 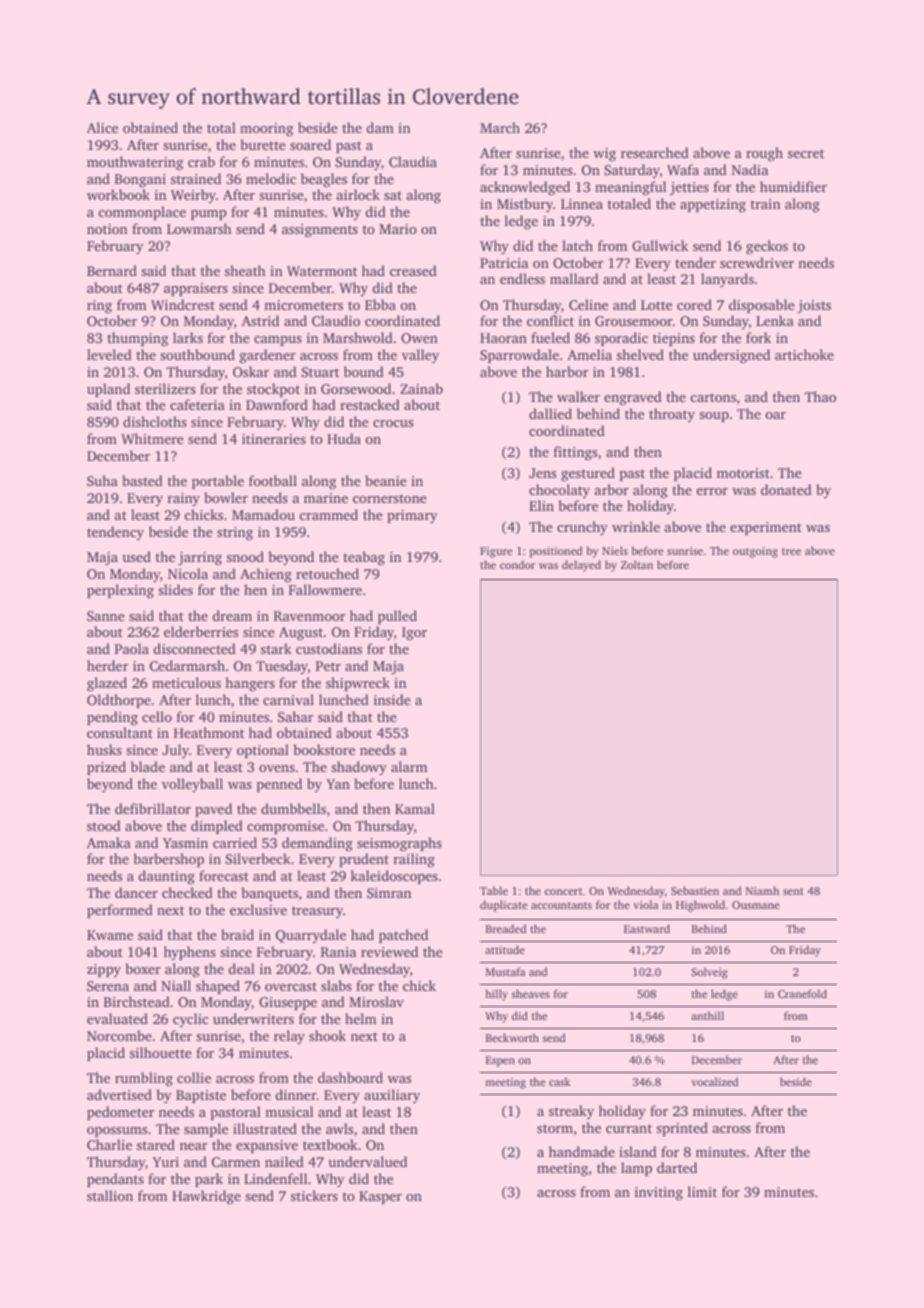 I want to click on inviting, so click(x=659, y=1194).
